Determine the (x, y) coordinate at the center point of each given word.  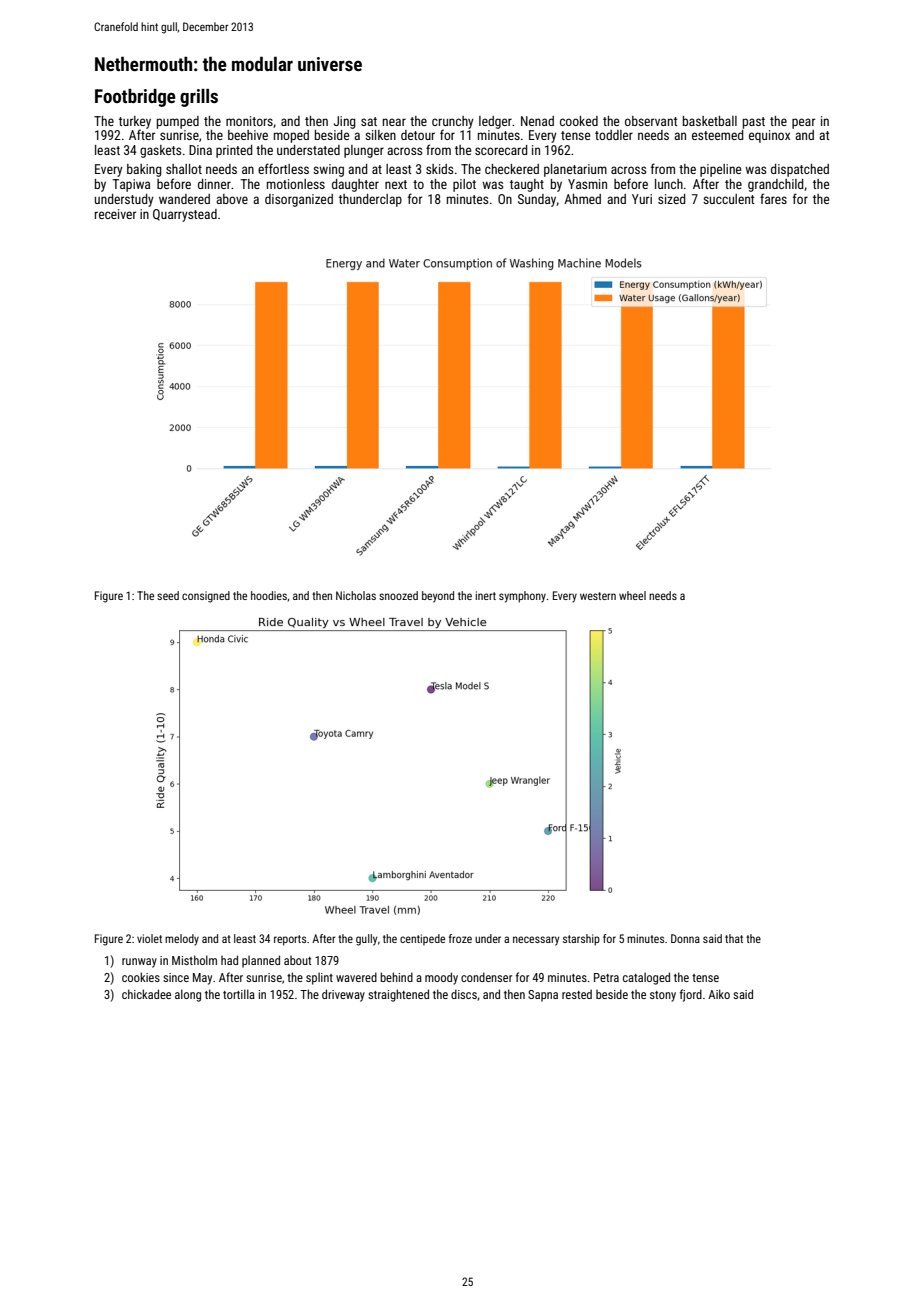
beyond (438, 597)
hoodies (269, 595)
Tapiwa (131, 185)
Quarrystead (185, 215)
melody (182, 940)
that (734, 938)
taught (527, 185)
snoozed (398, 595)
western (598, 596)
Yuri (642, 199)
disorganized (299, 200)
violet (149, 938)
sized (671, 199)
